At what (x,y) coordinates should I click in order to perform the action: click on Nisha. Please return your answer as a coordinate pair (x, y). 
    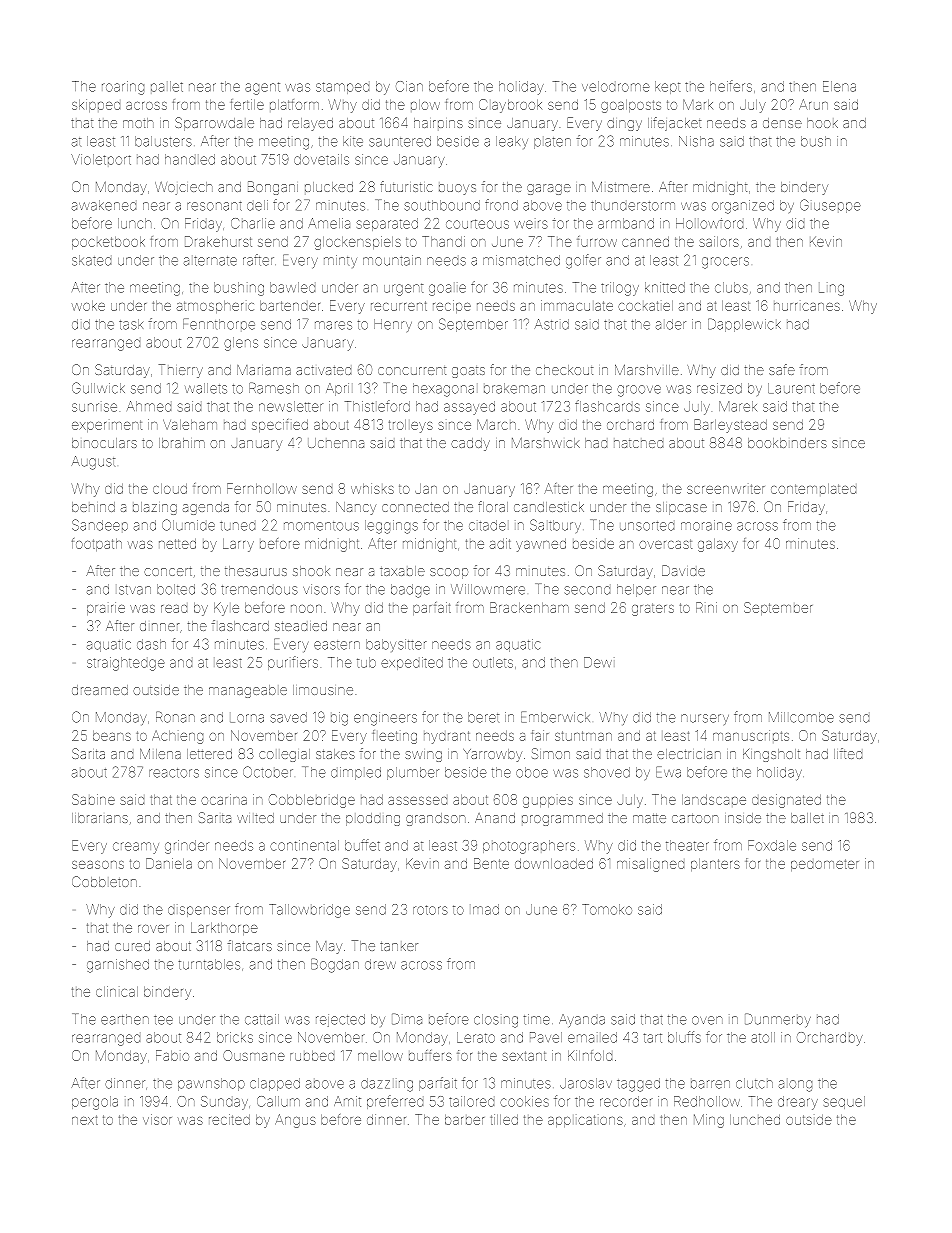
    Looking at the image, I should click on (696, 141).
